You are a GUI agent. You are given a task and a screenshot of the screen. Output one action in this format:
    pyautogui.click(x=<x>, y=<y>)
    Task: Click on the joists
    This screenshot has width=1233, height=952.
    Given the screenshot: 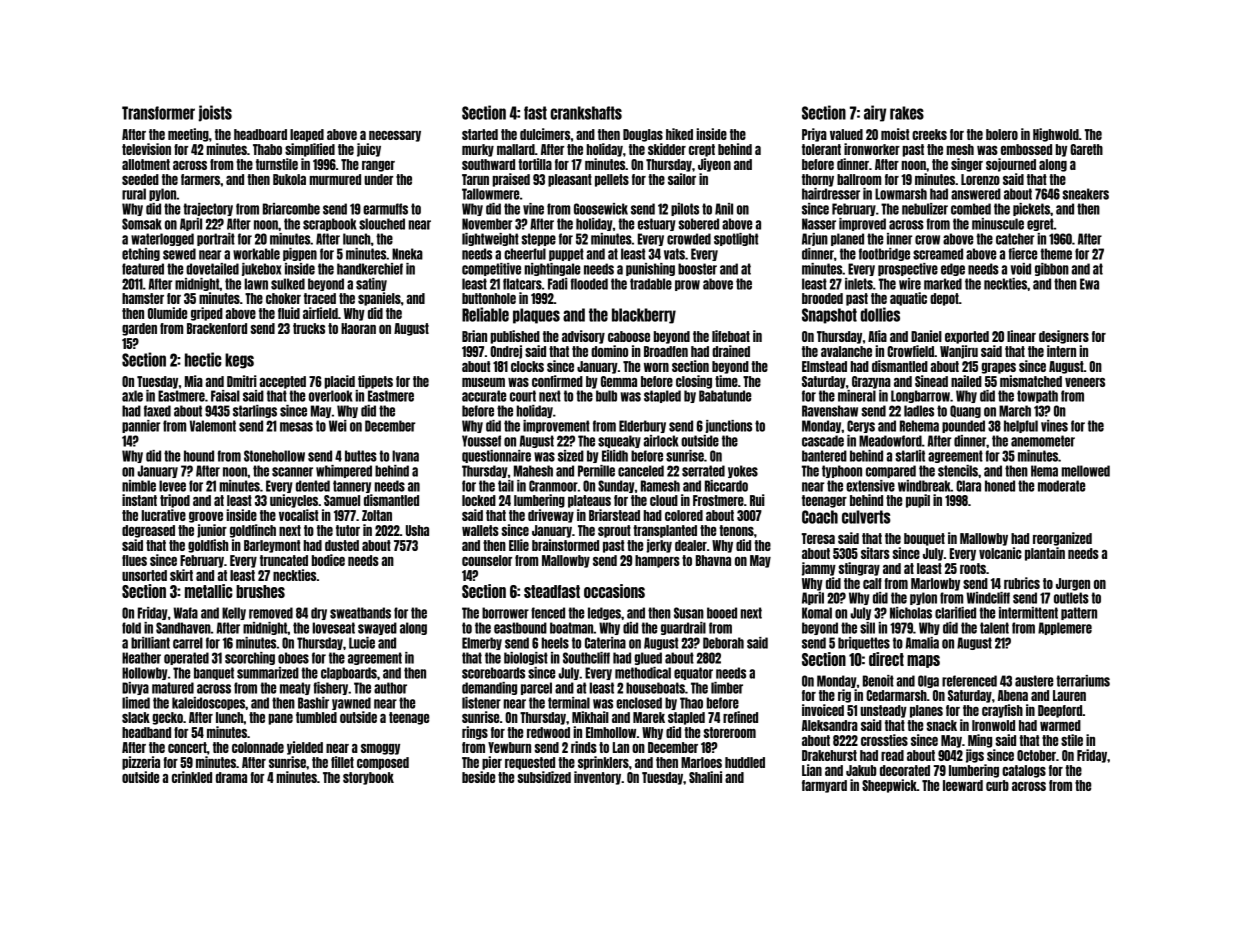 What is the action you would take?
    pyautogui.click(x=215, y=113)
